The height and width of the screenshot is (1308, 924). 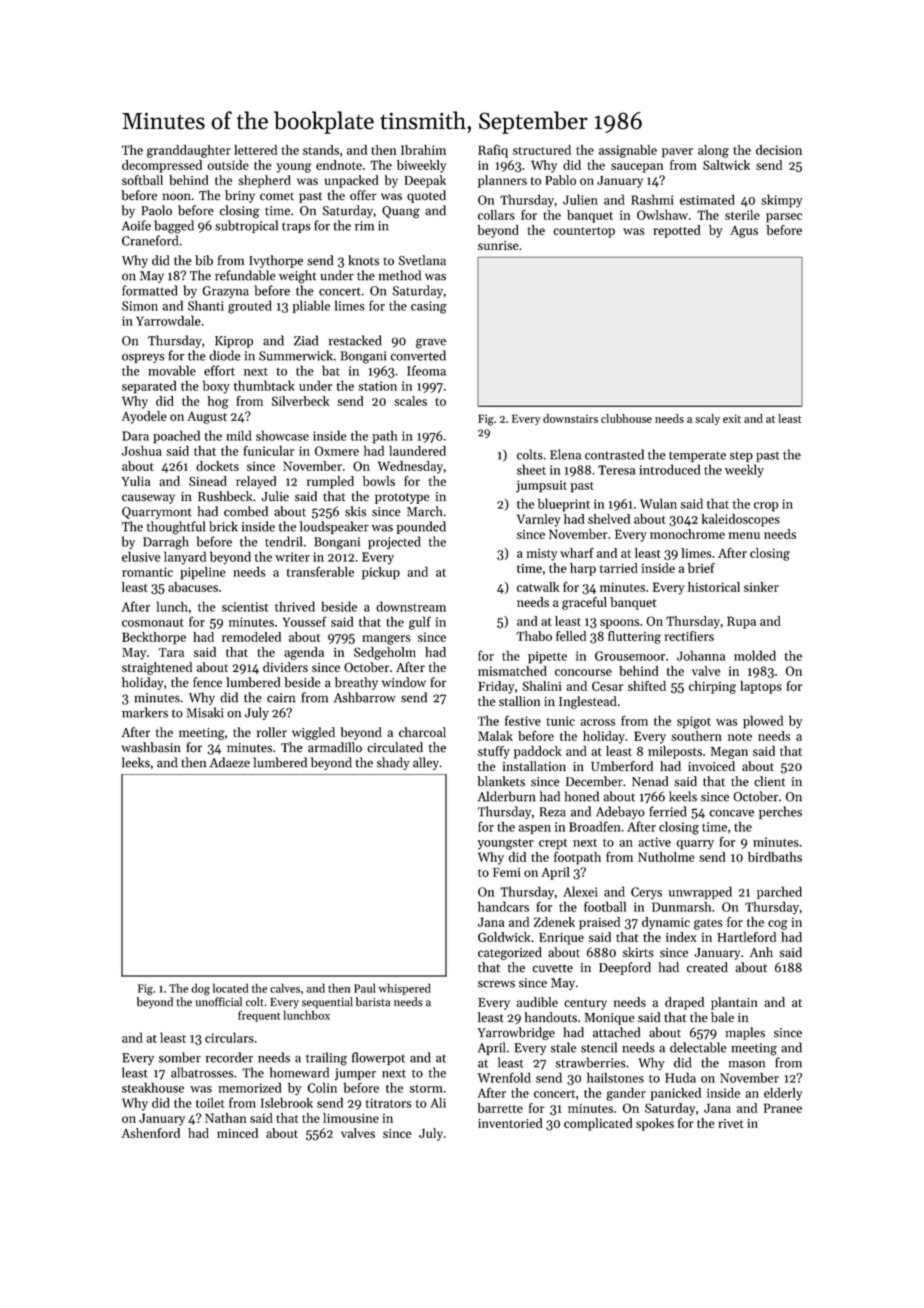 What do you see at coordinates (628, 151) in the screenshot?
I see `assignable` at bounding box center [628, 151].
